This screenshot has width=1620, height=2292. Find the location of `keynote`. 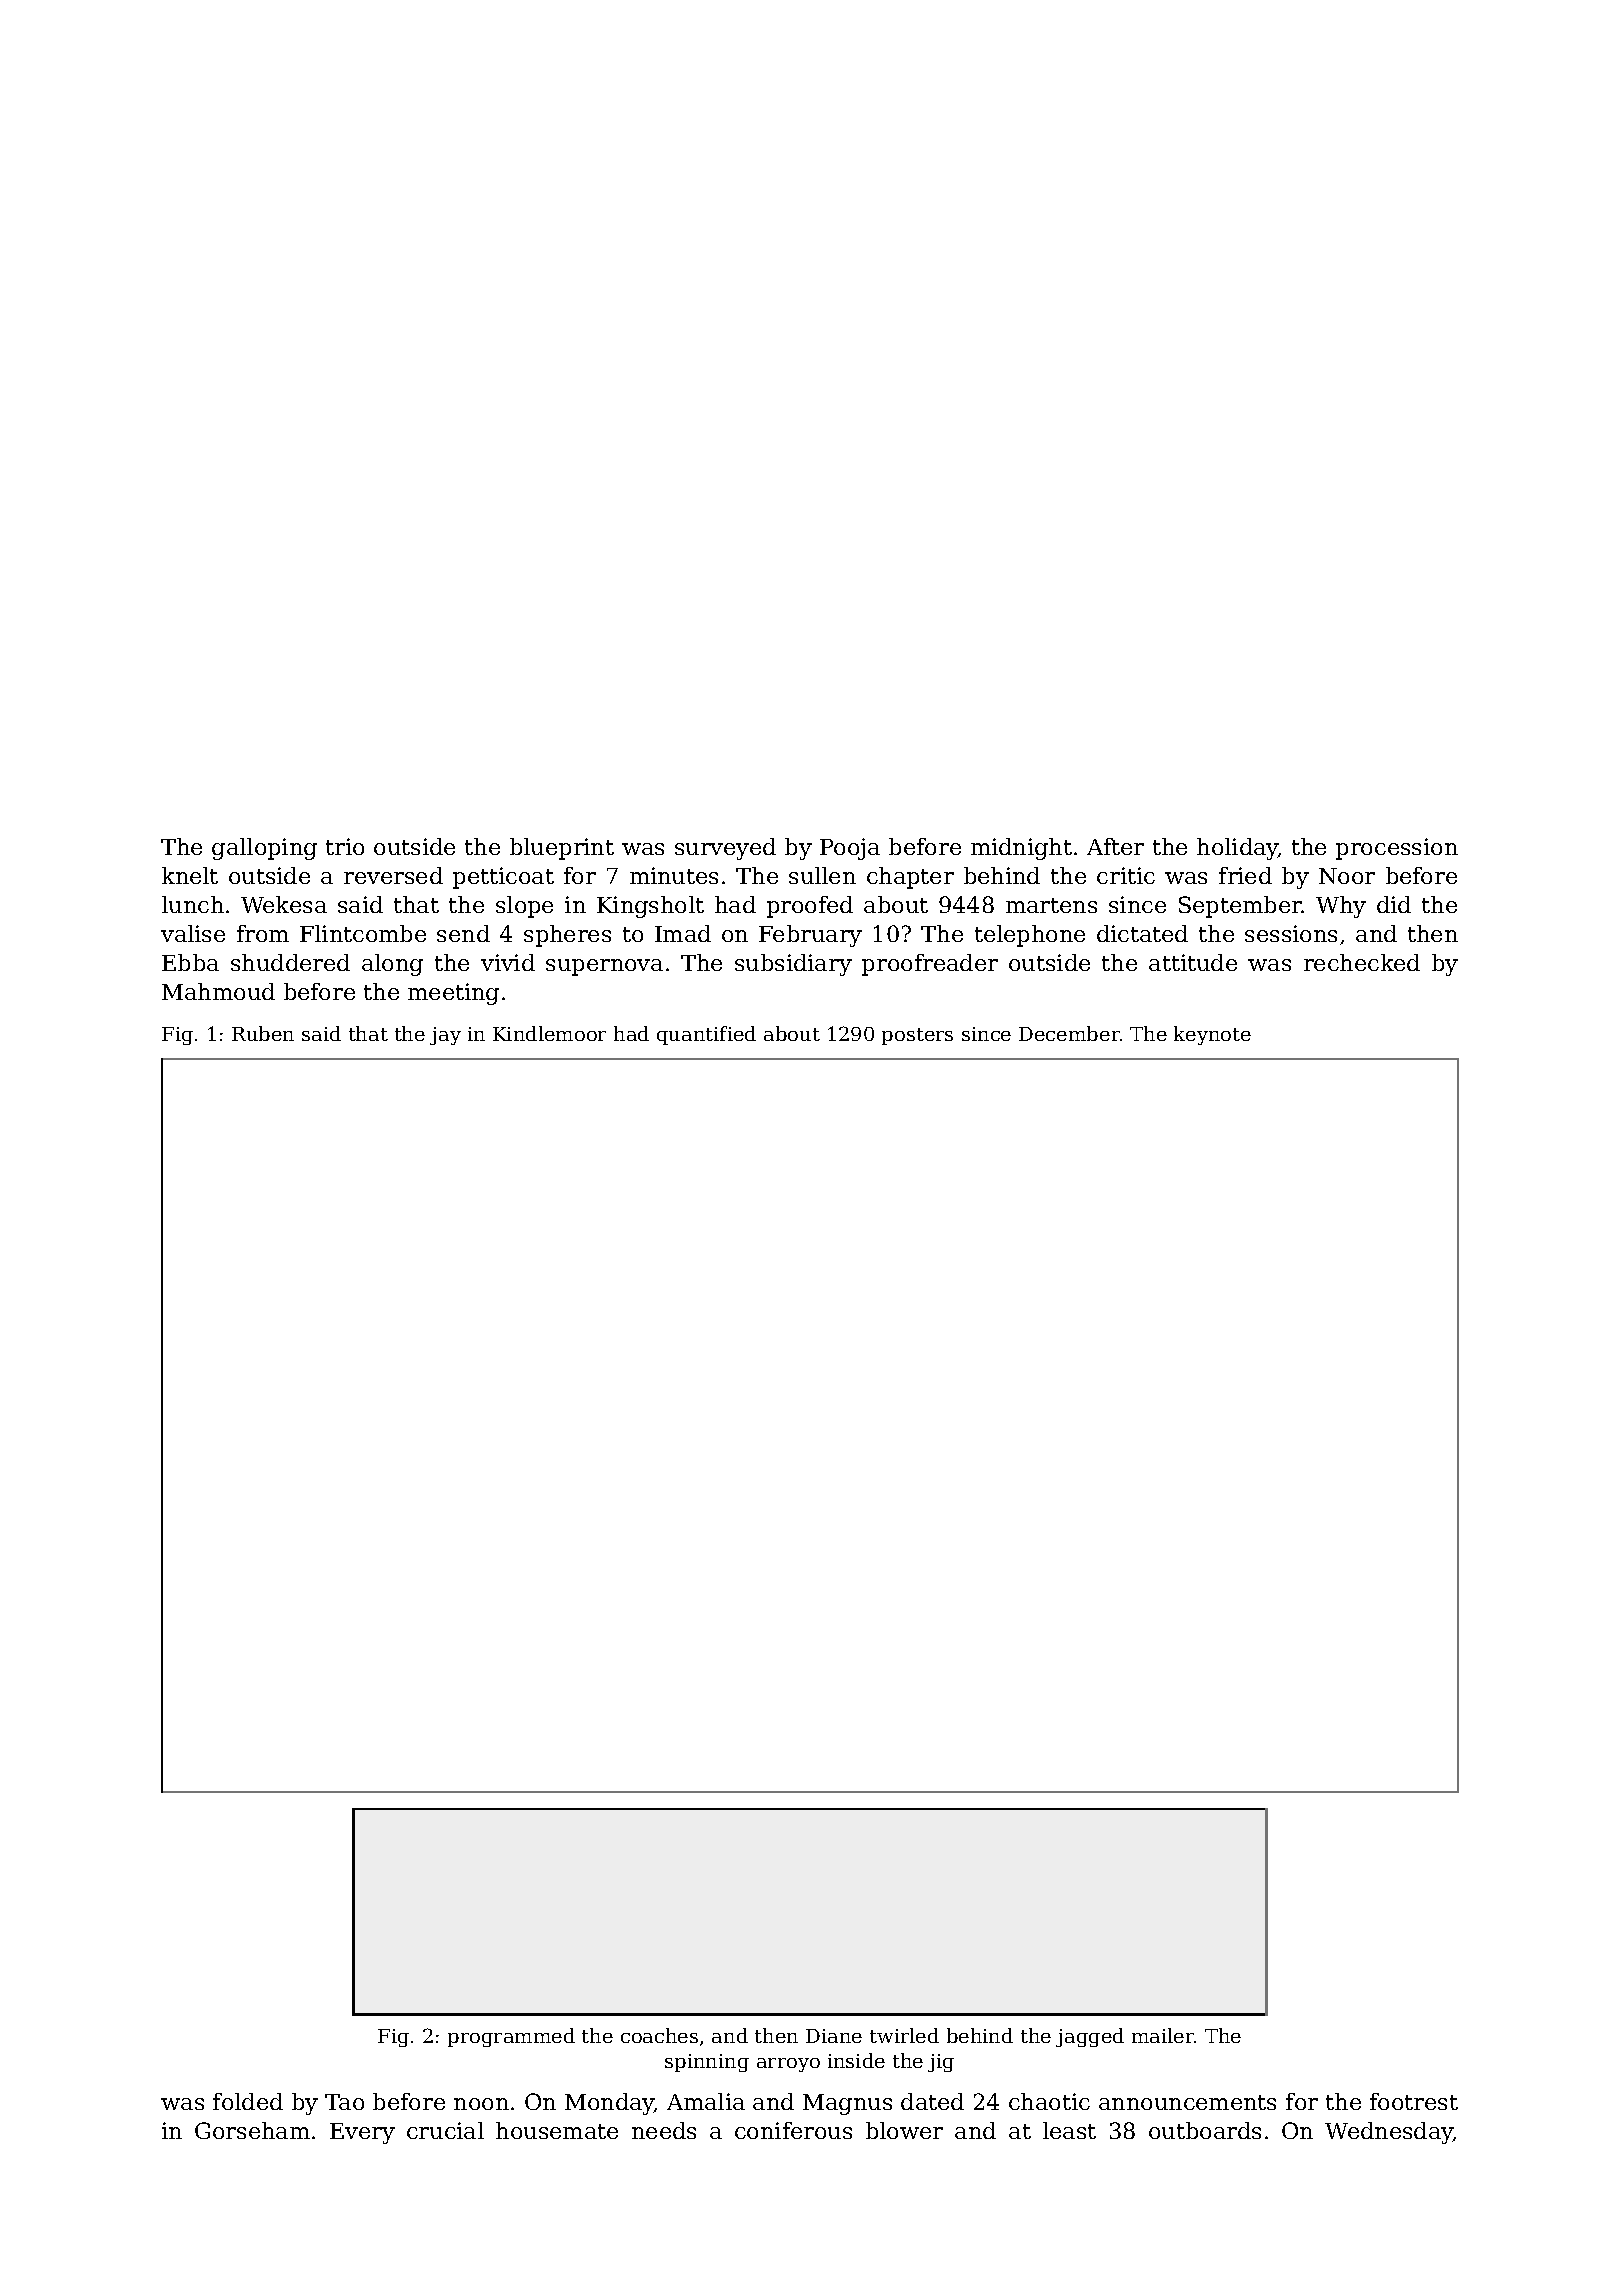

keynote is located at coordinates (1212, 1035).
